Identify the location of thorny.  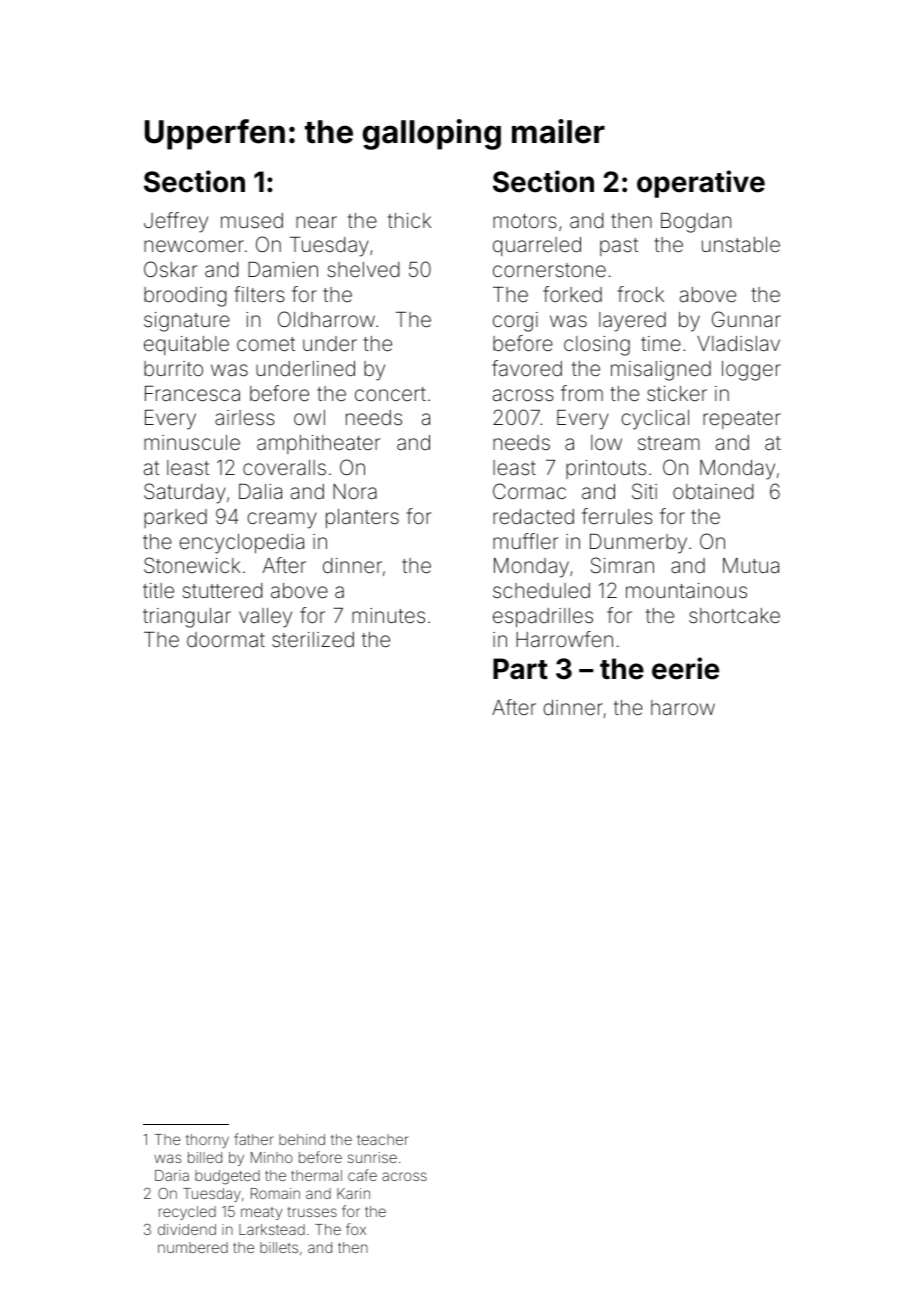
(207, 1141).
